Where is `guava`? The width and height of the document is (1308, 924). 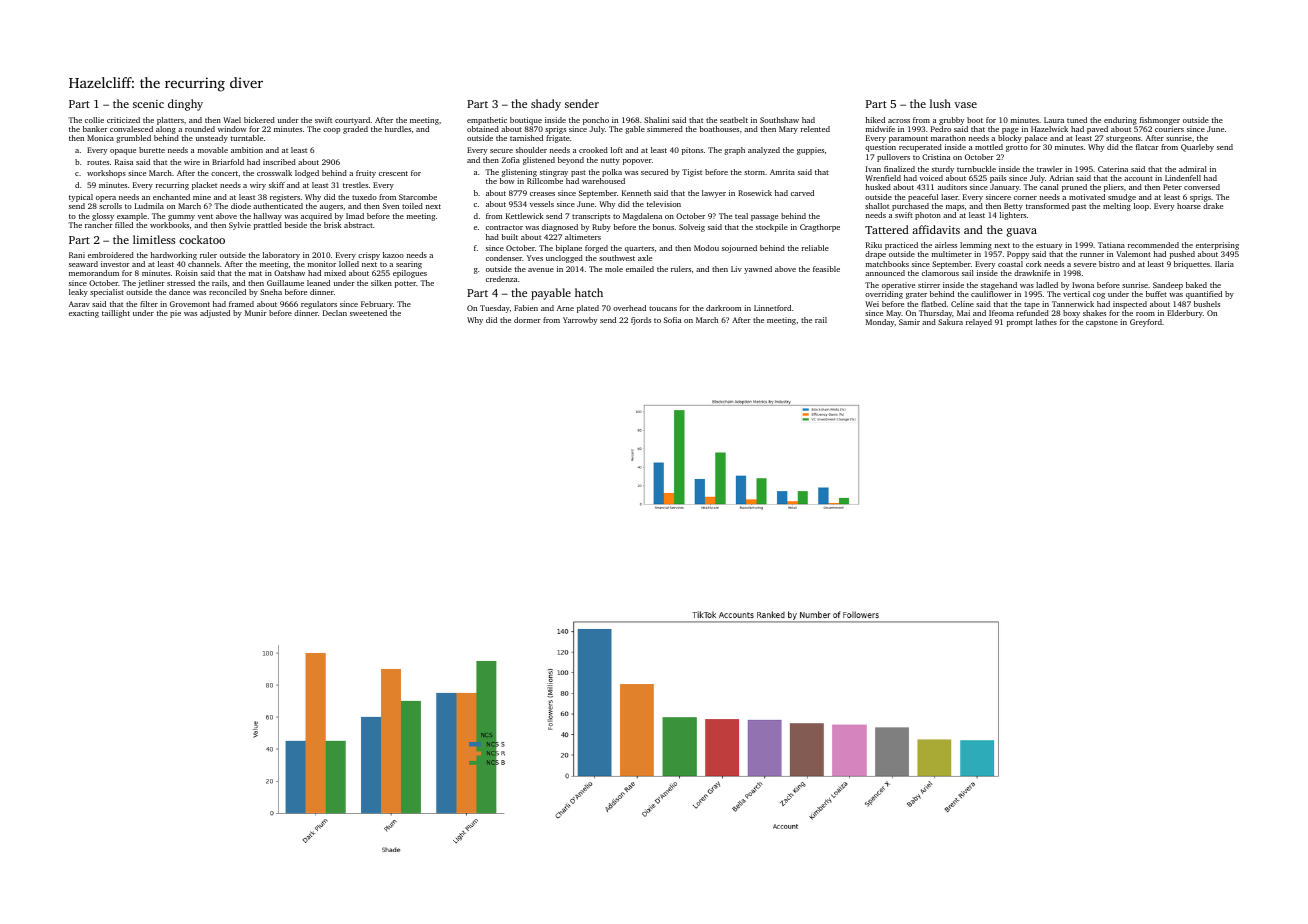
guava is located at coordinates (1022, 232).
